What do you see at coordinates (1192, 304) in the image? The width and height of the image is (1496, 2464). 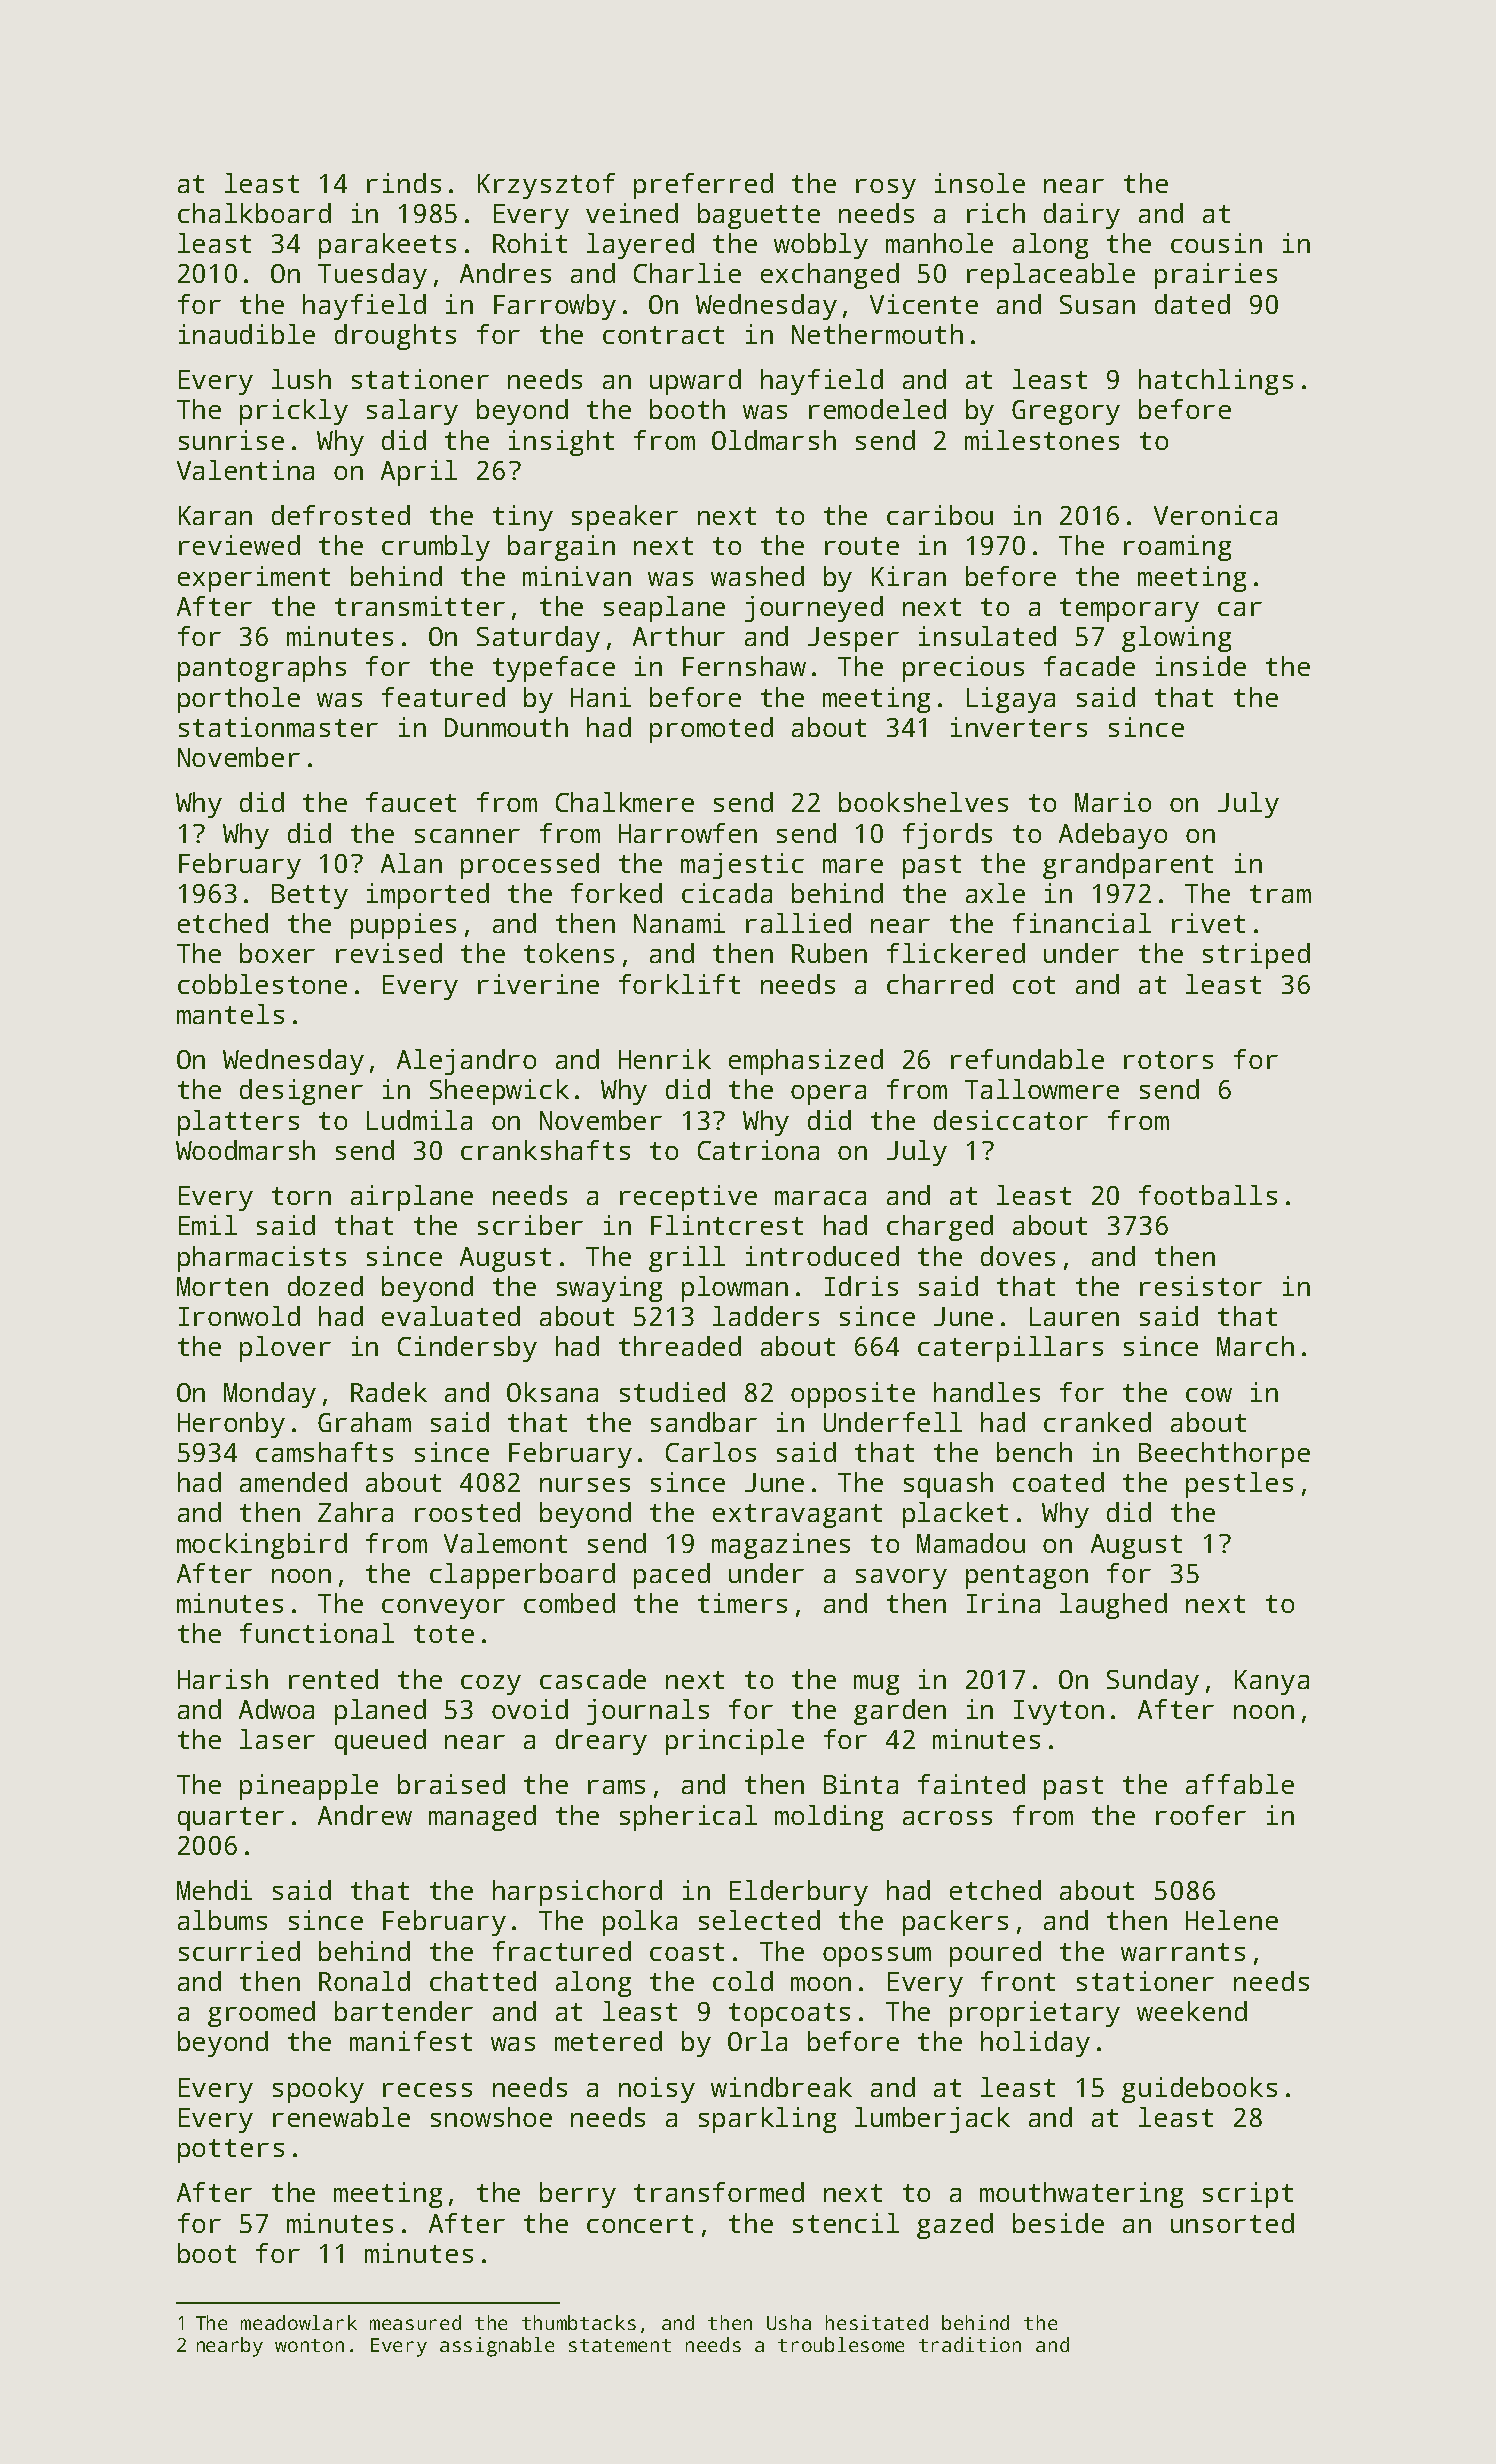 I see `dated` at bounding box center [1192, 304].
